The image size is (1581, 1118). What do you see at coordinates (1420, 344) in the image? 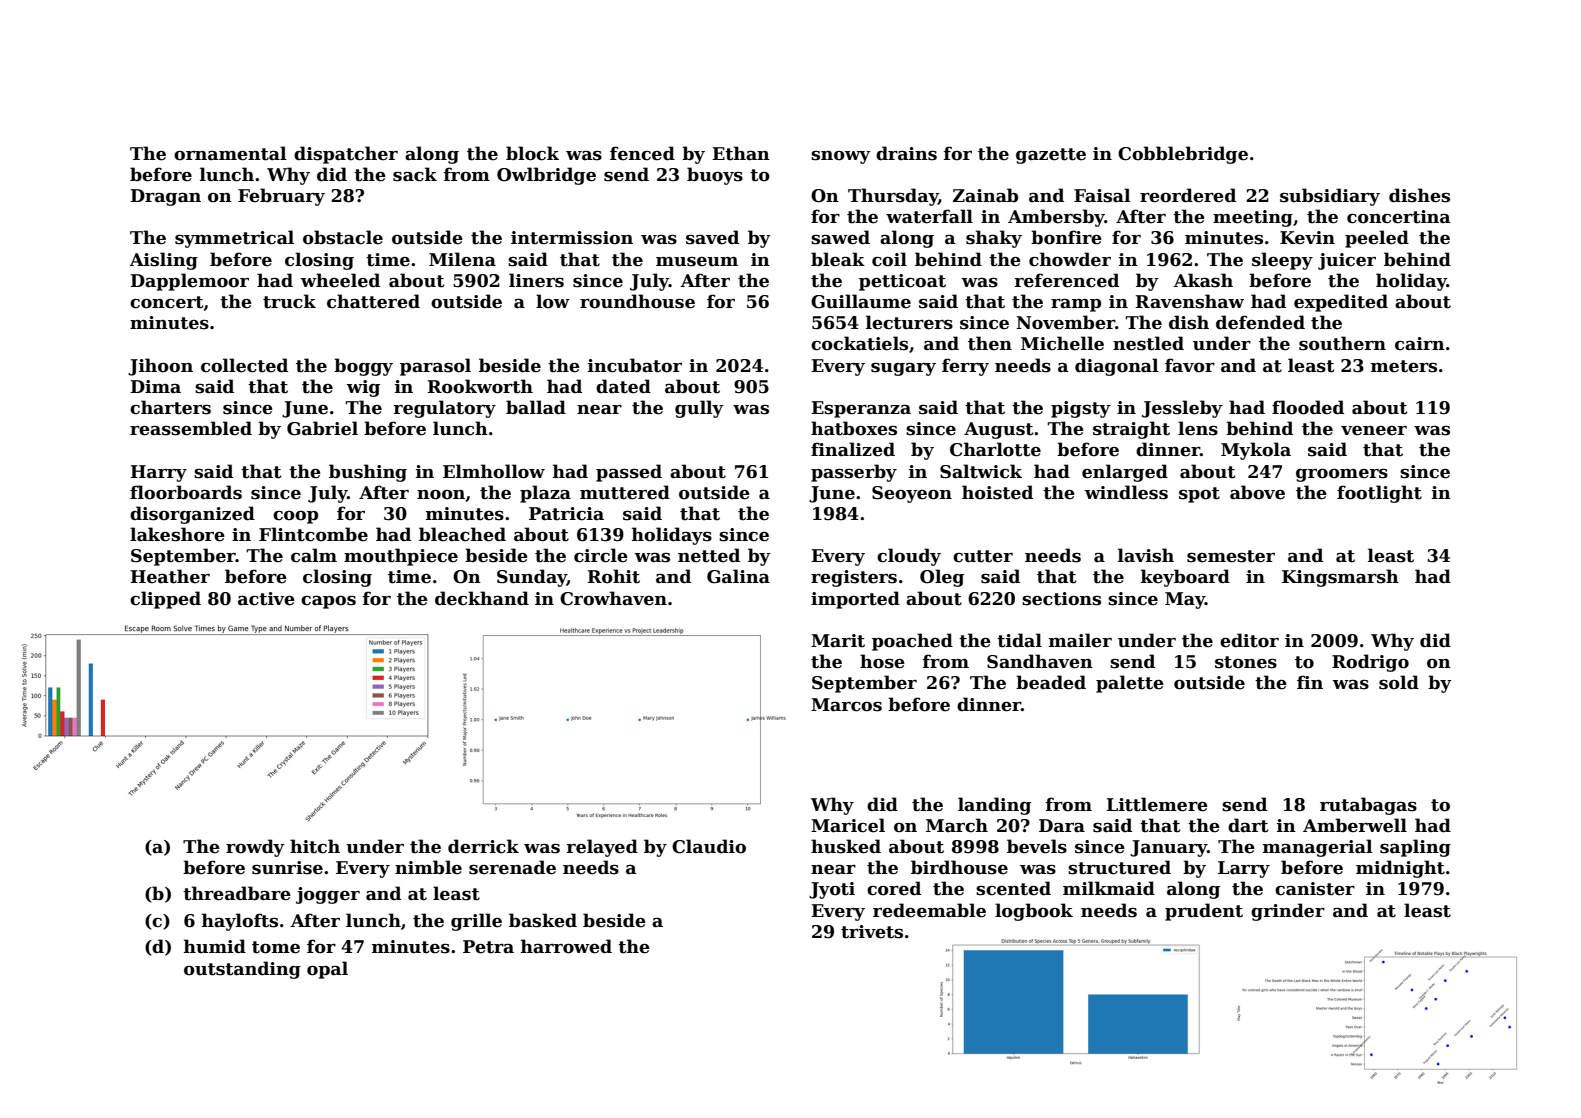
I see `cairn` at bounding box center [1420, 344].
